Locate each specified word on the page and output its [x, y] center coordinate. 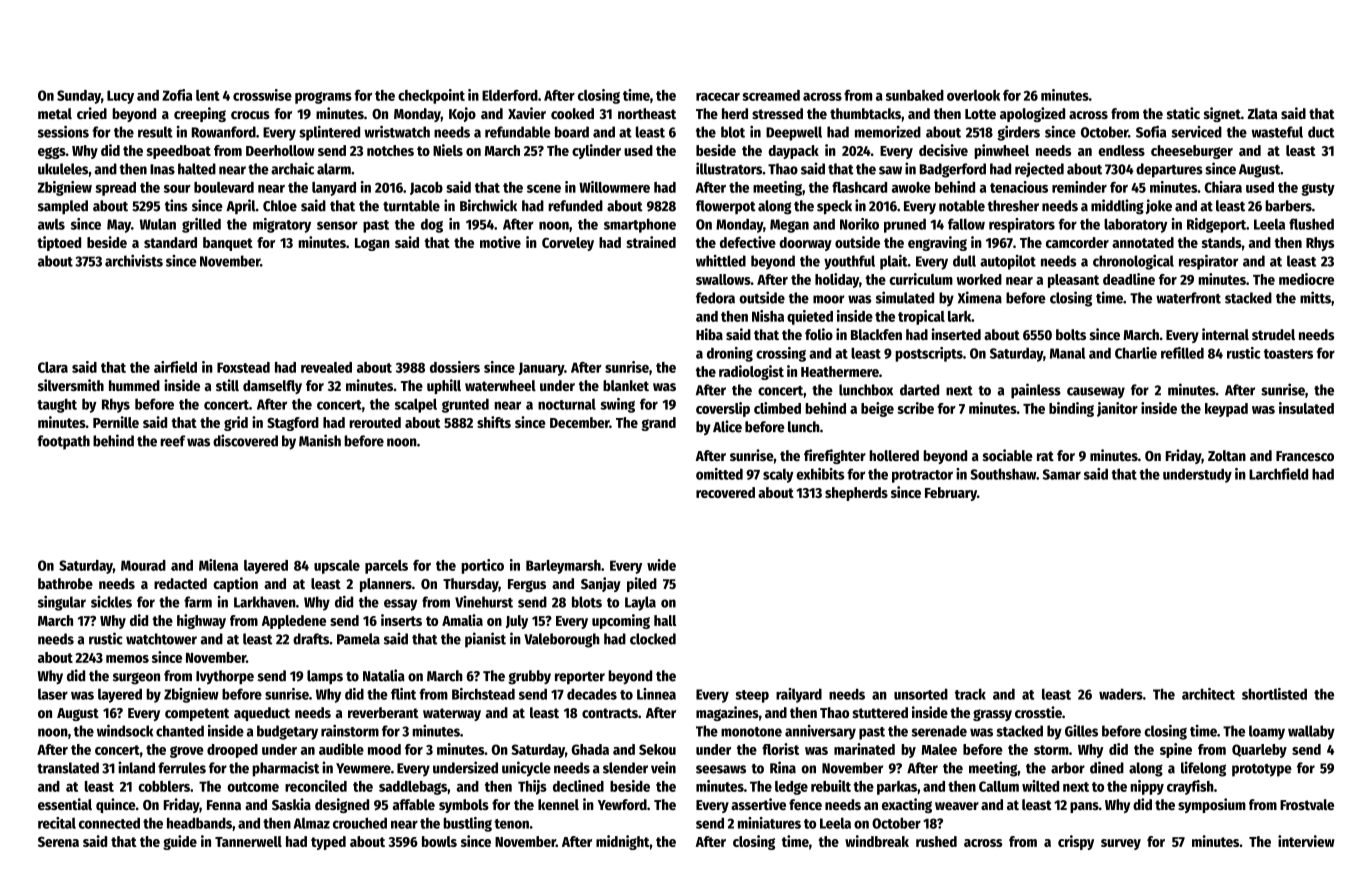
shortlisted [1274, 694]
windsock [125, 730]
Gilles [1081, 731]
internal [1225, 334]
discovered [245, 440]
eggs [52, 153]
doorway [805, 244]
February [951, 494]
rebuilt [831, 786]
